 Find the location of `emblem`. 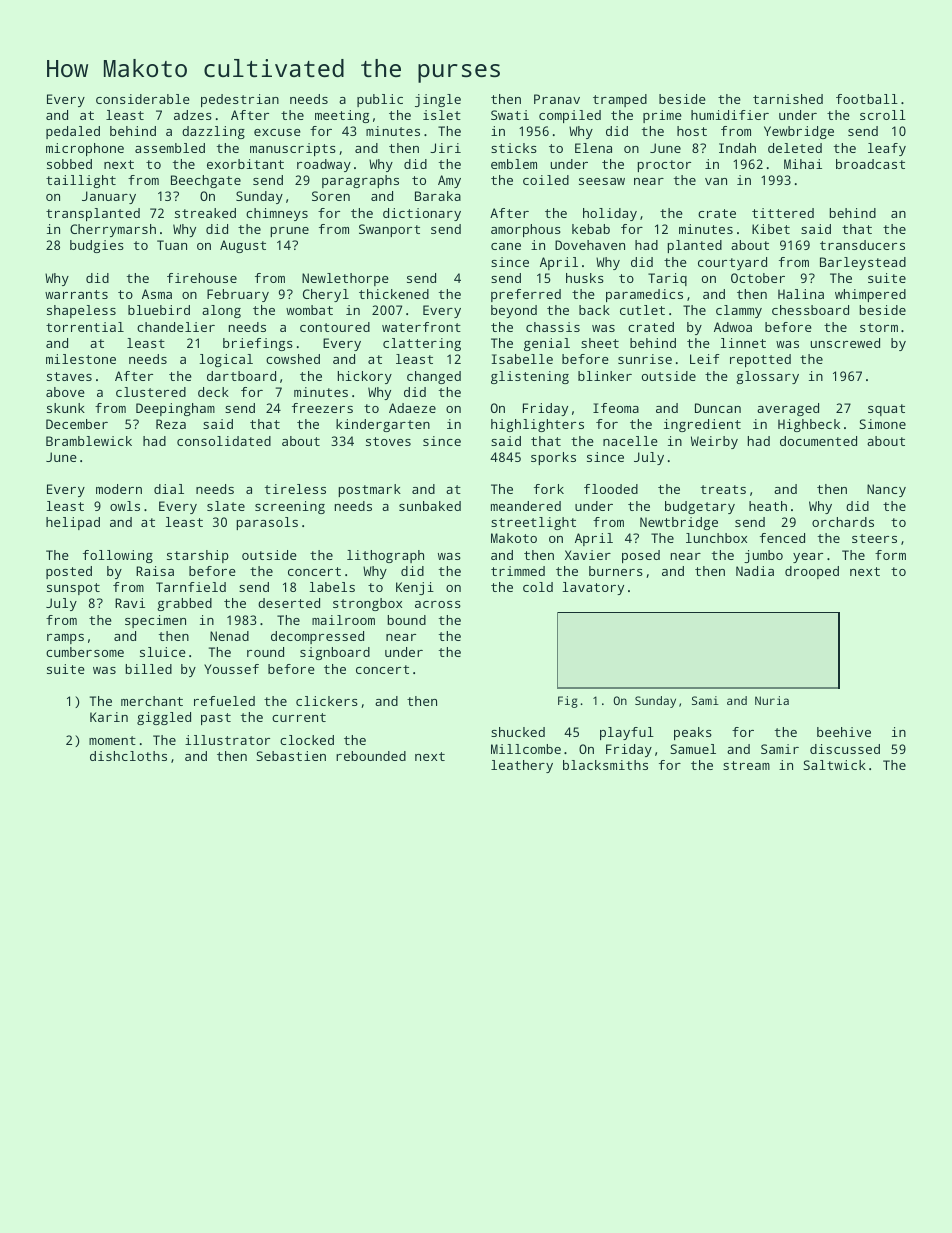

emblem is located at coordinates (514, 164).
